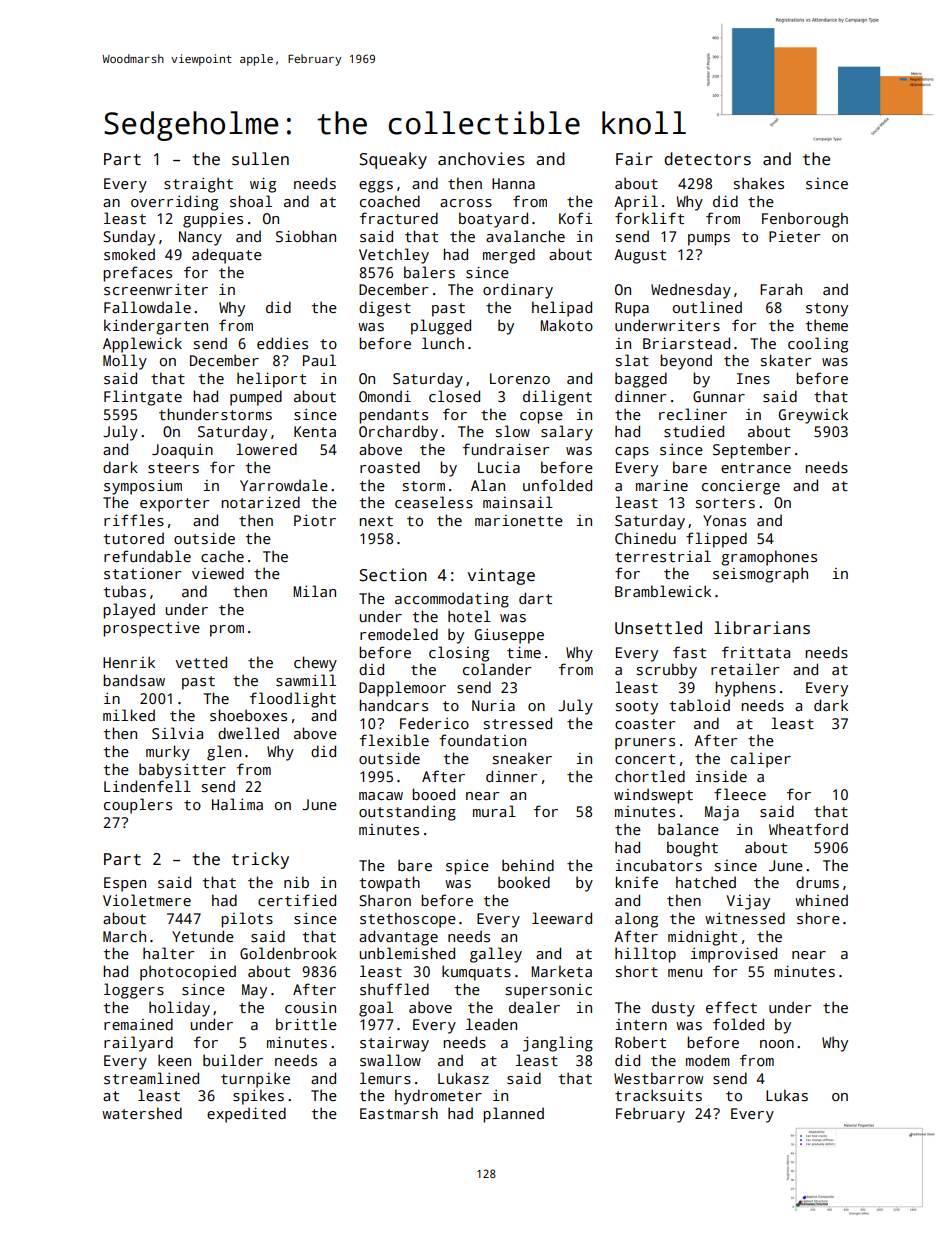 Image resolution: width=952 pixels, height=1233 pixels. Describe the element at coordinates (645, 744) in the screenshot. I see `pruners` at that location.
